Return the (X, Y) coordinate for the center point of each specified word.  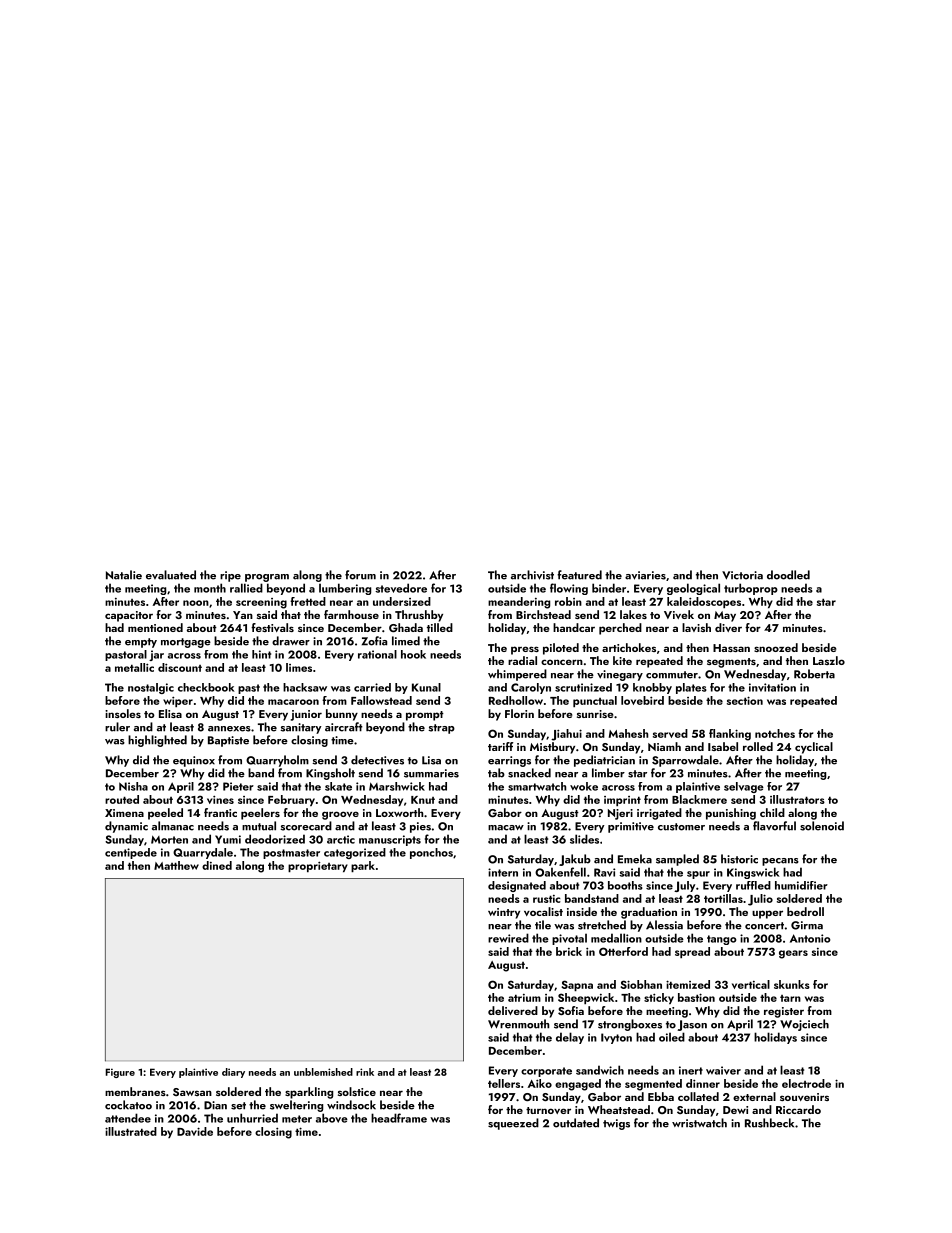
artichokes (629, 647)
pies (420, 827)
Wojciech (804, 1025)
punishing (731, 814)
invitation (772, 687)
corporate (546, 1072)
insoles (123, 713)
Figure (120, 1073)
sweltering (296, 1106)
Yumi (228, 839)
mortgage (186, 643)
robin (568, 601)
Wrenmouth (518, 1024)
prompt (425, 716)
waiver (723, 1070)
